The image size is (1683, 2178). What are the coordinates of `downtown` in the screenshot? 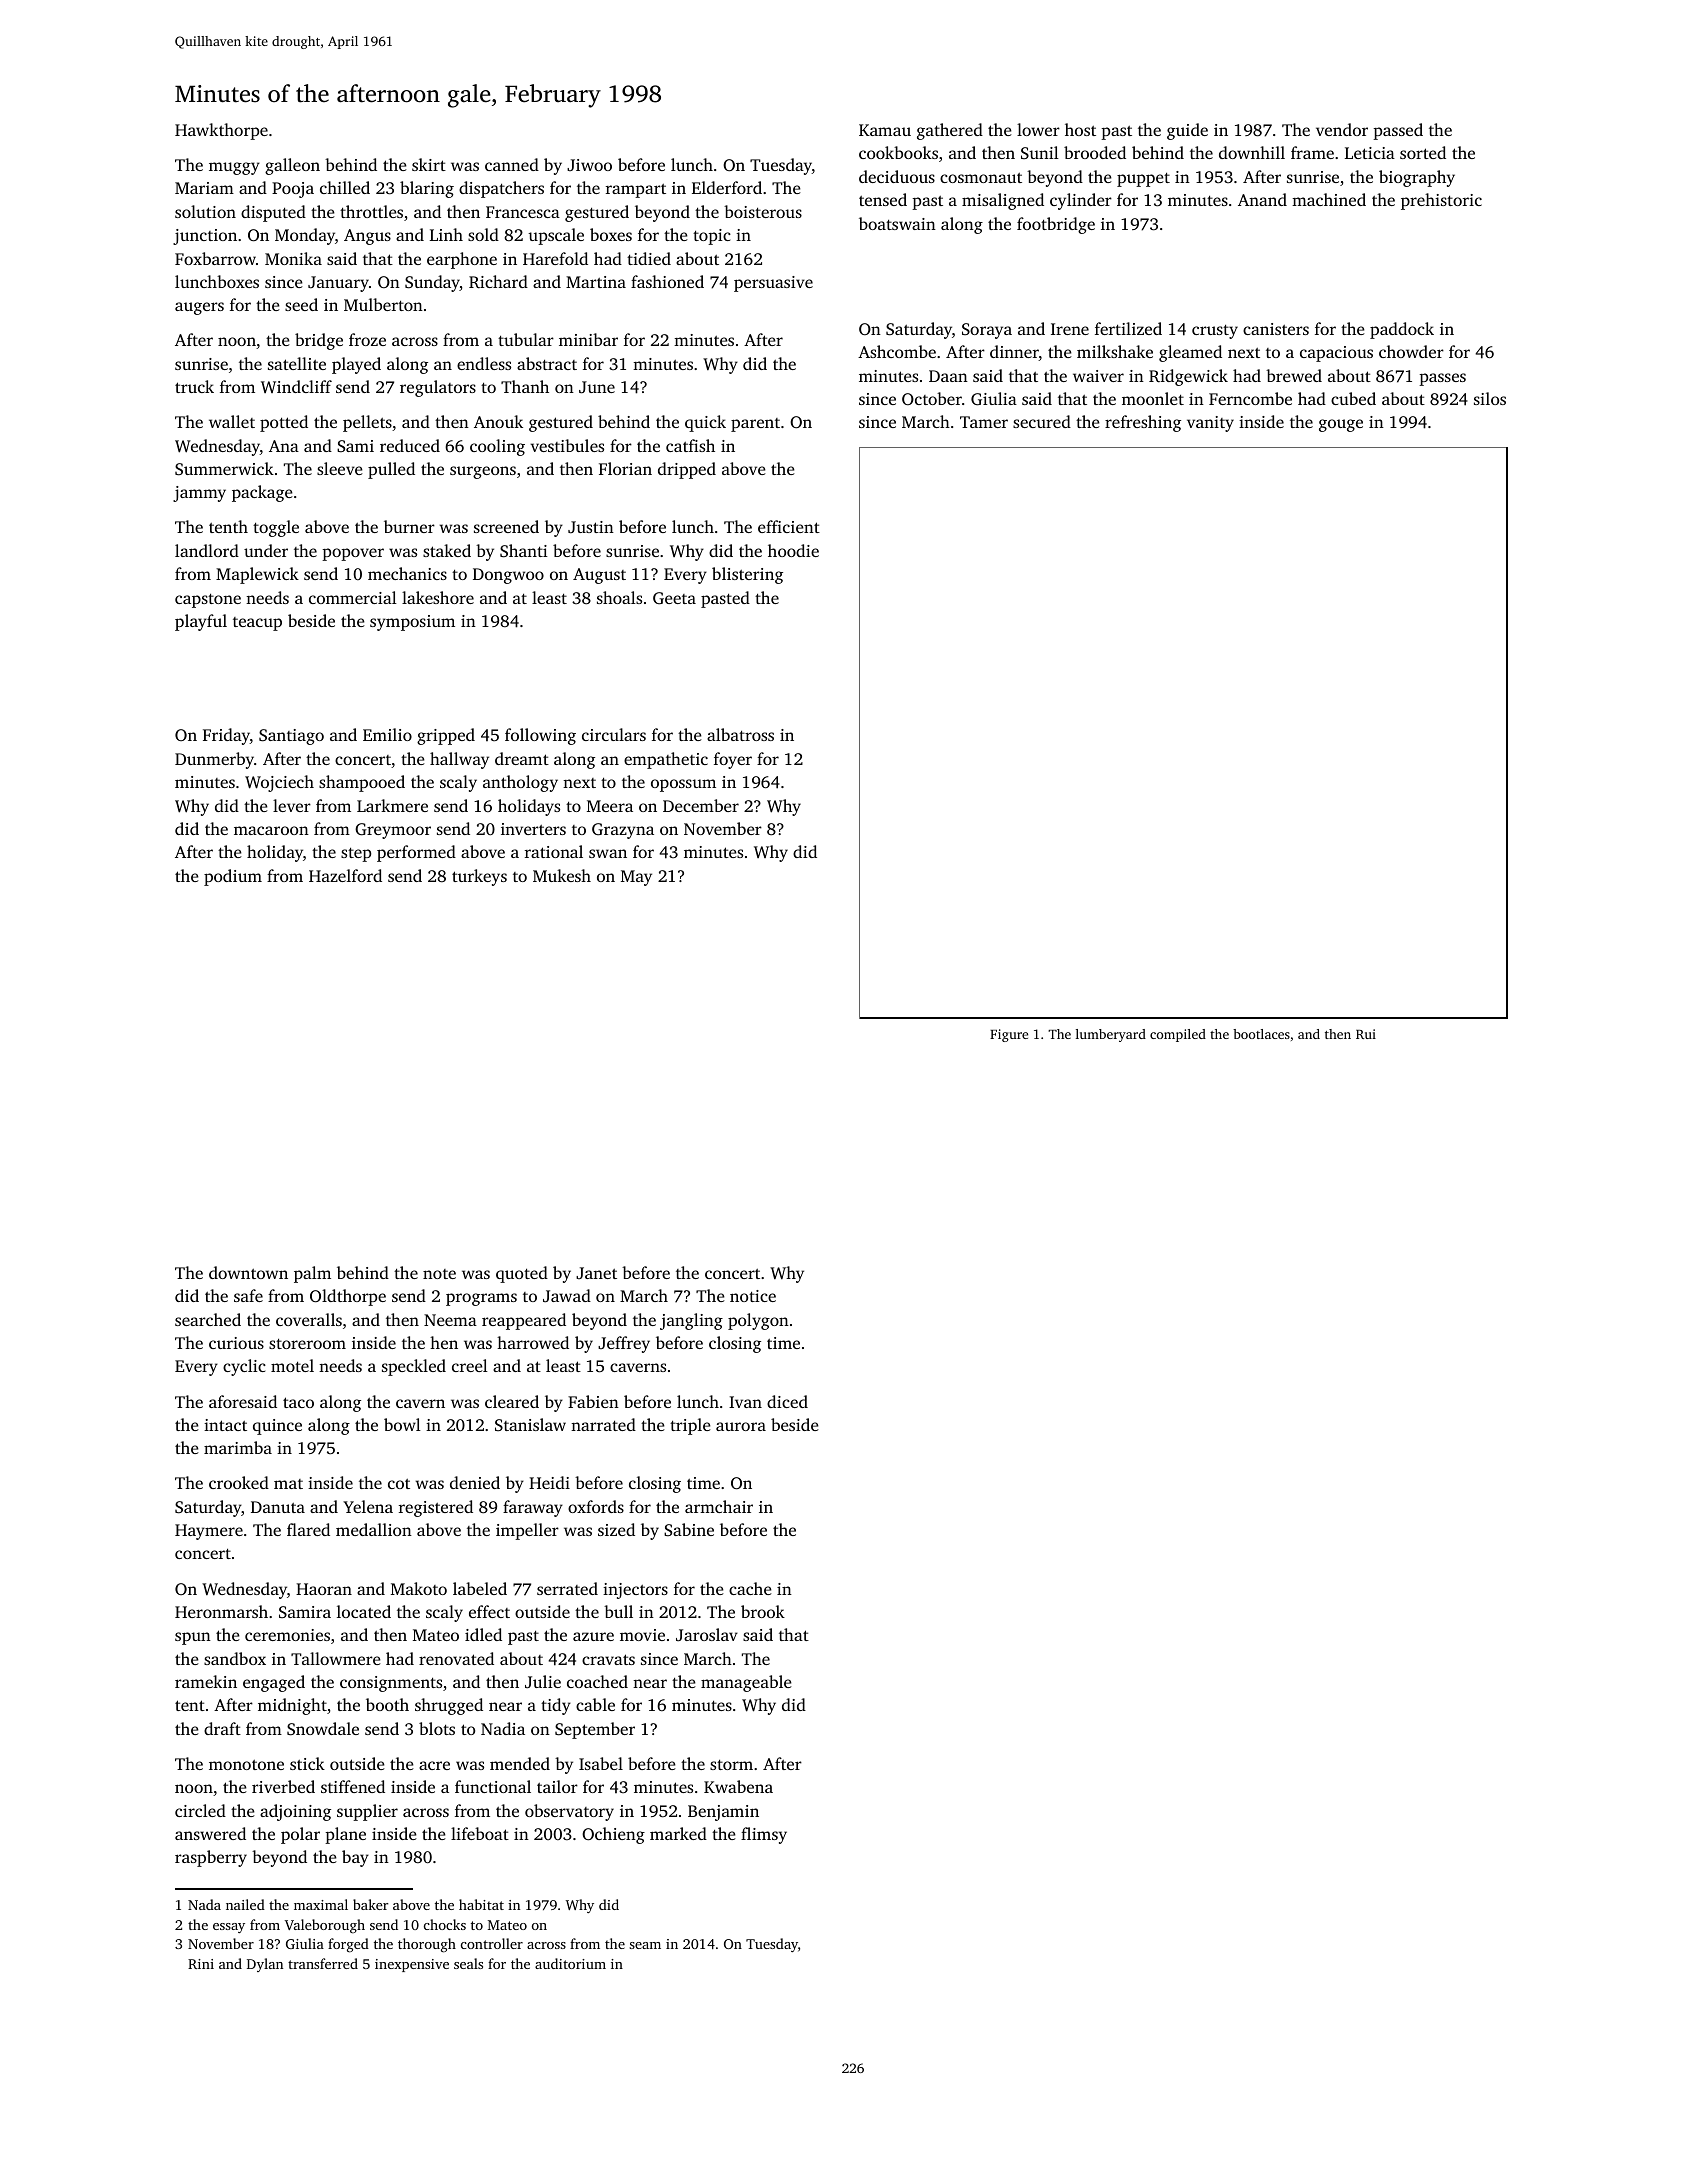 It's located at (248, 1272).
